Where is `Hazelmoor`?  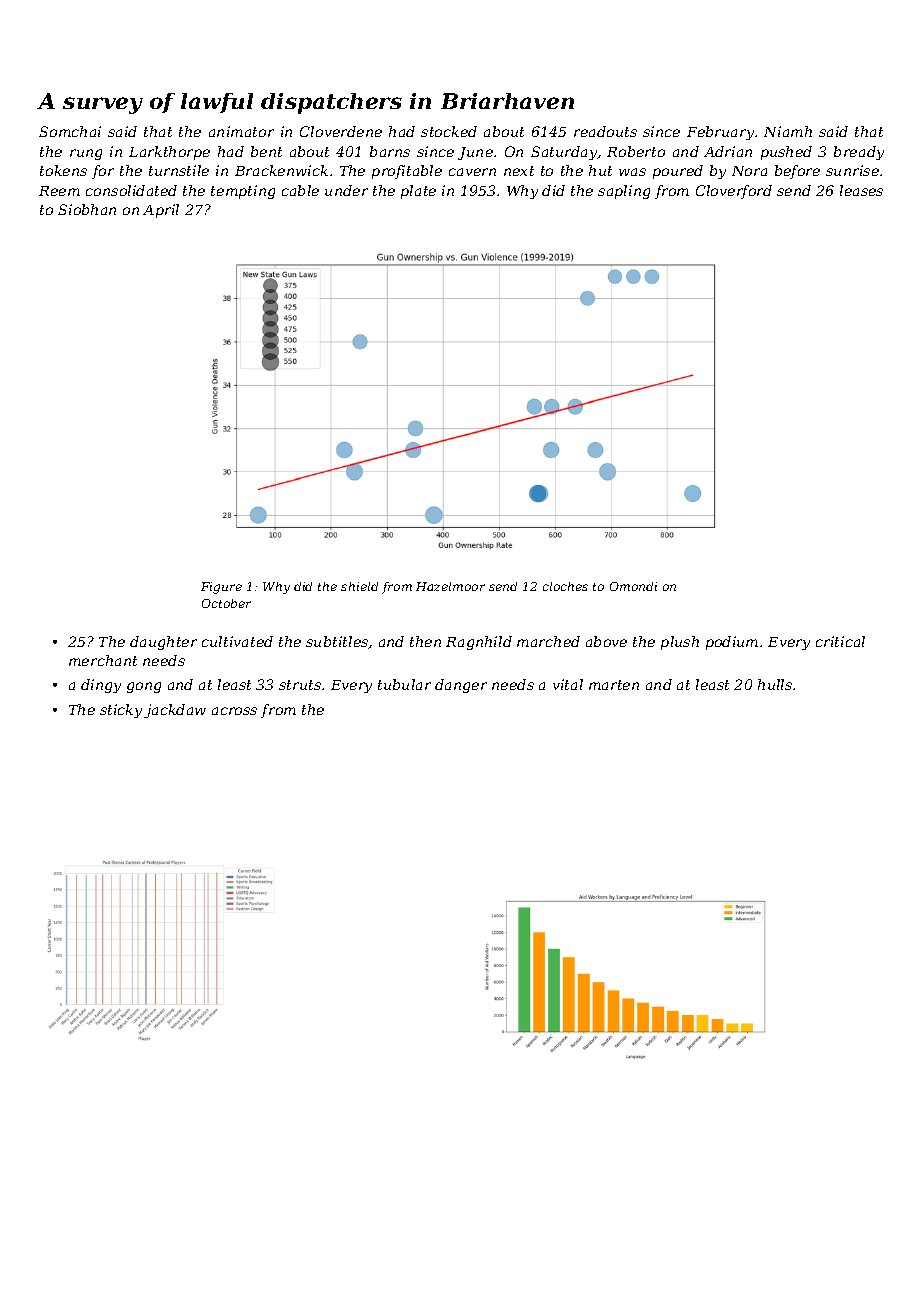 Hazelmoor is located at coordinates (450, 586).
